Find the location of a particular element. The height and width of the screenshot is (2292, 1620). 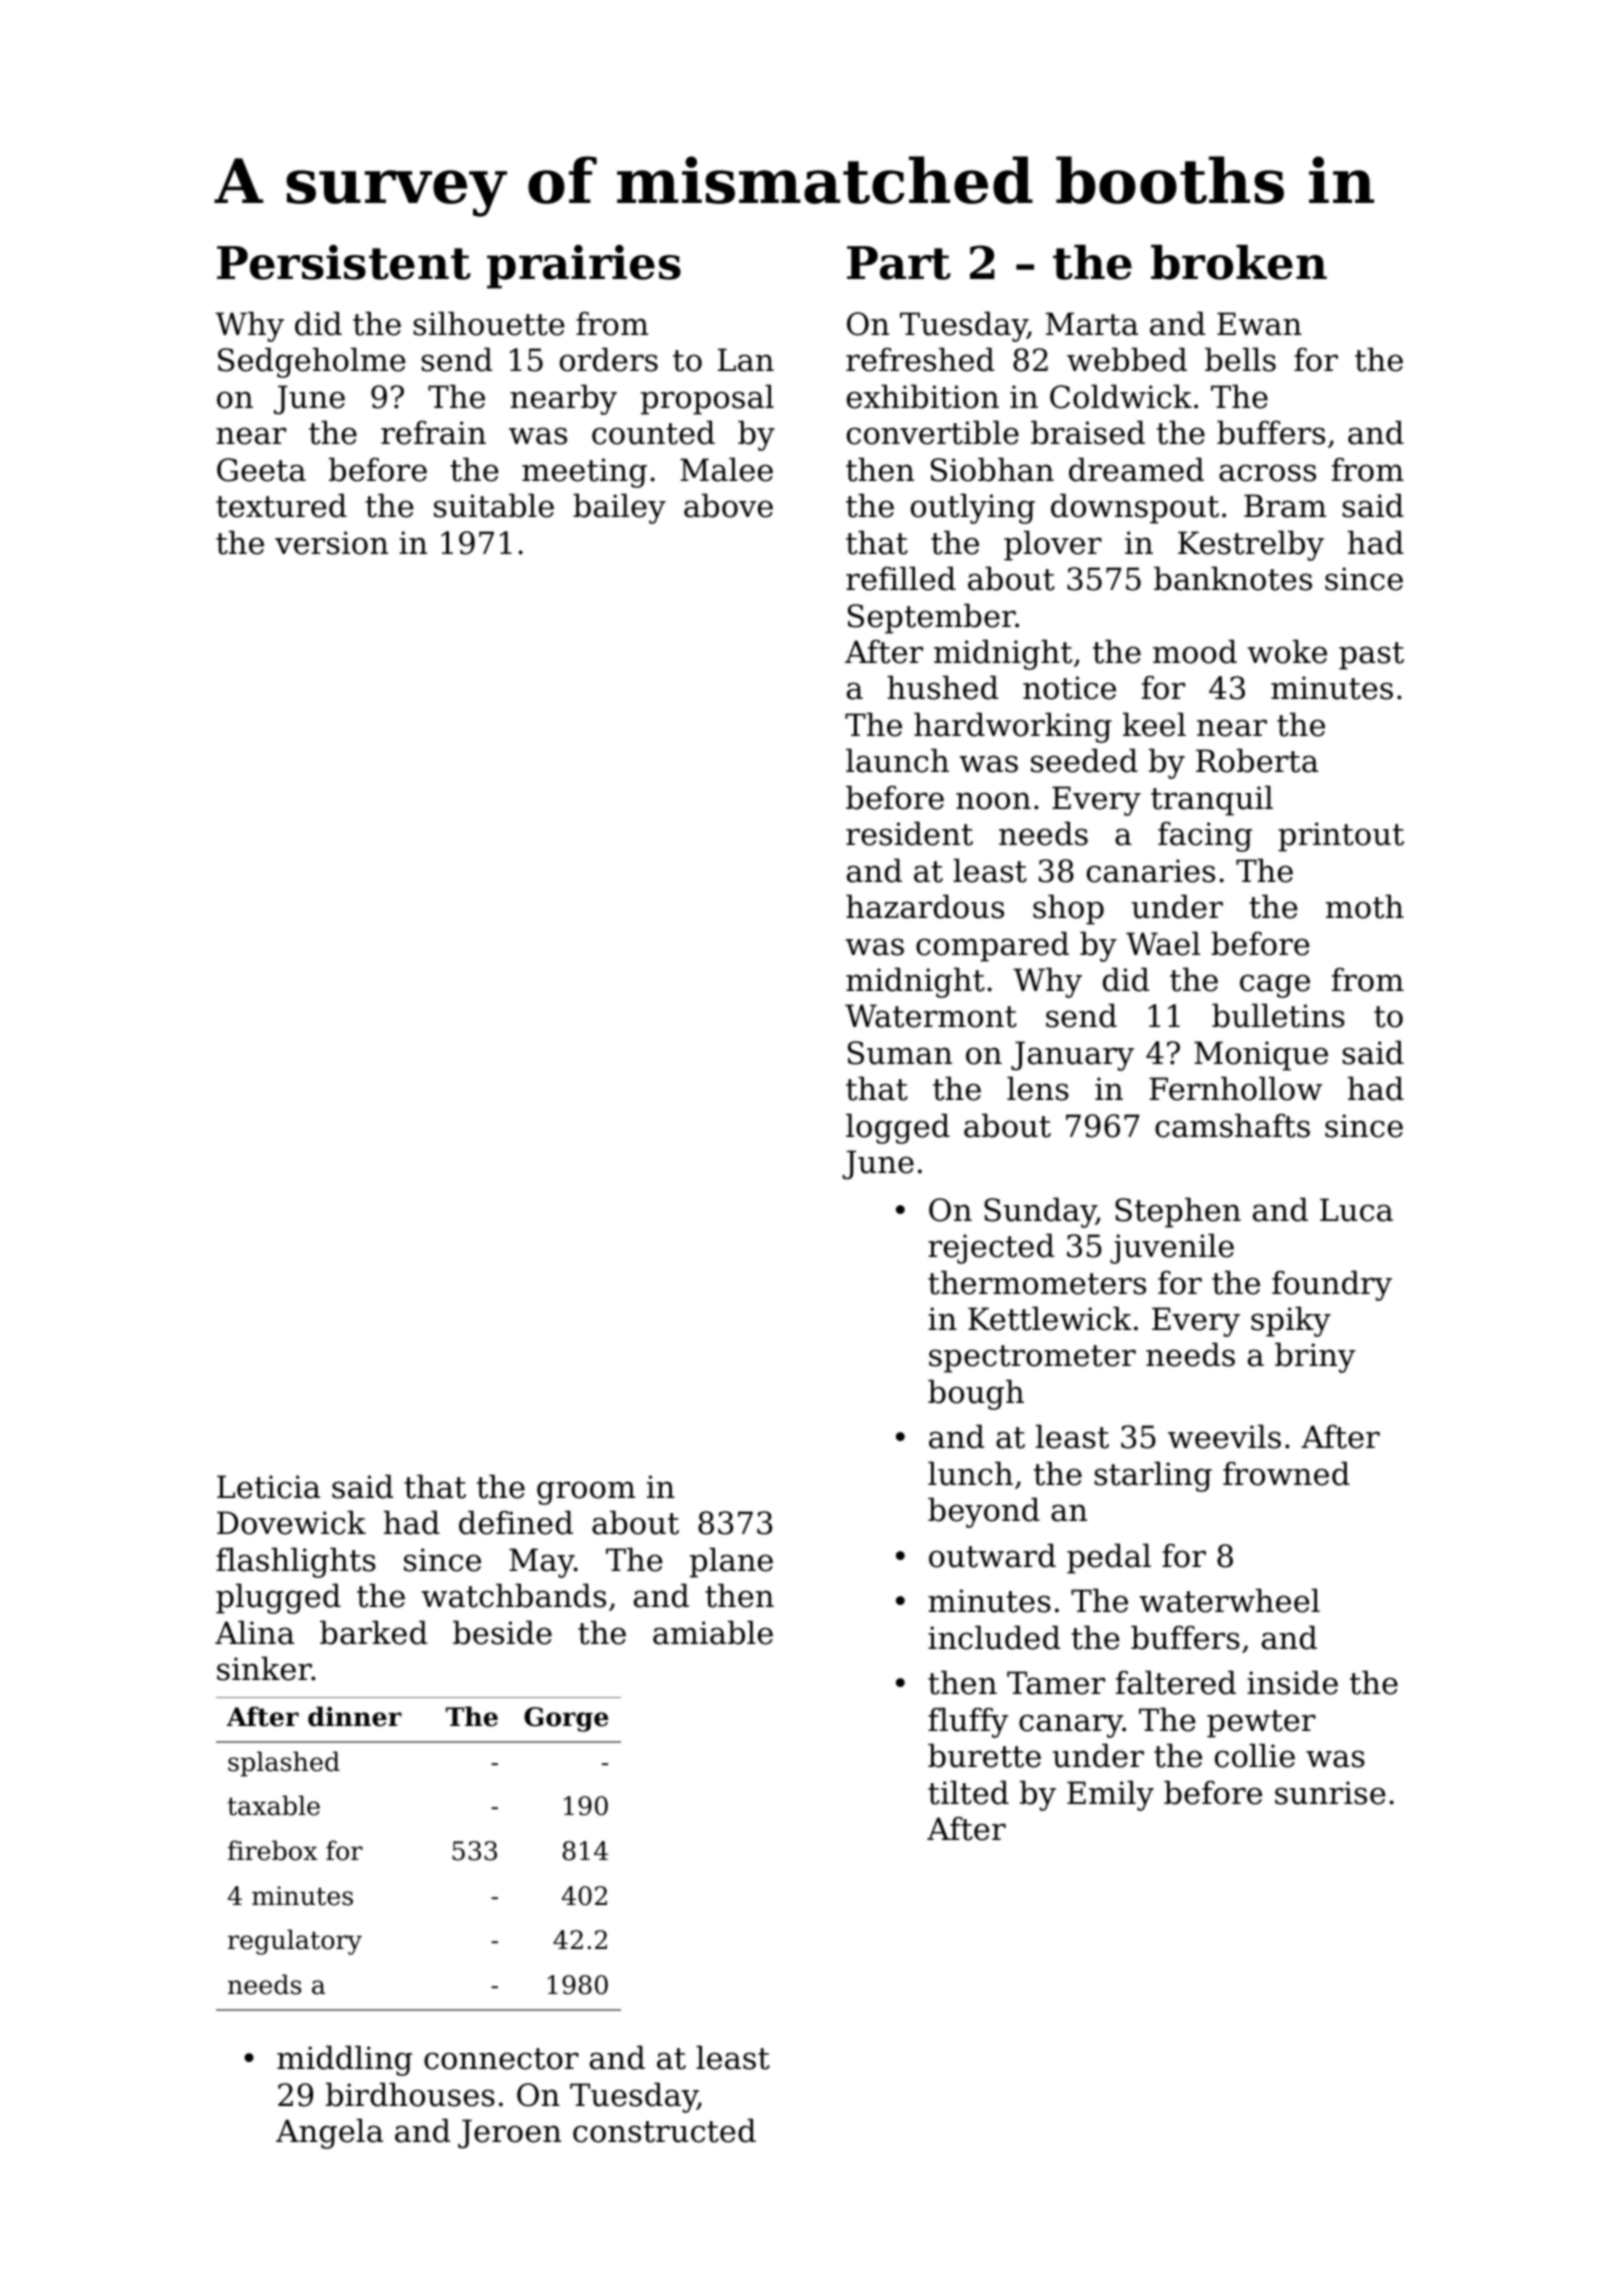

broken is located at coordinates (1239, 262).
